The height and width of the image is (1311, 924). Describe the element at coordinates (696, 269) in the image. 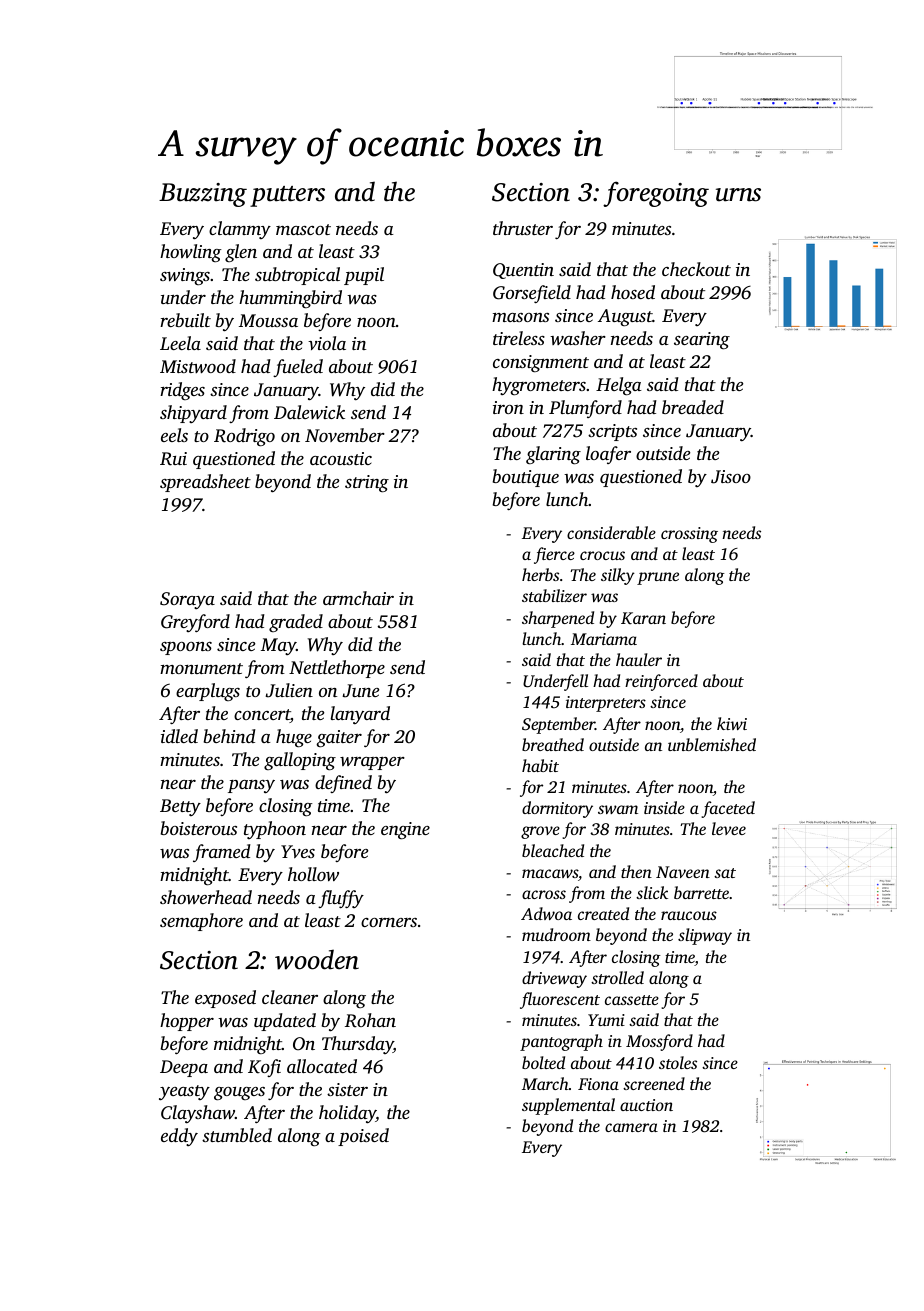

I see `checkout` at that location.
